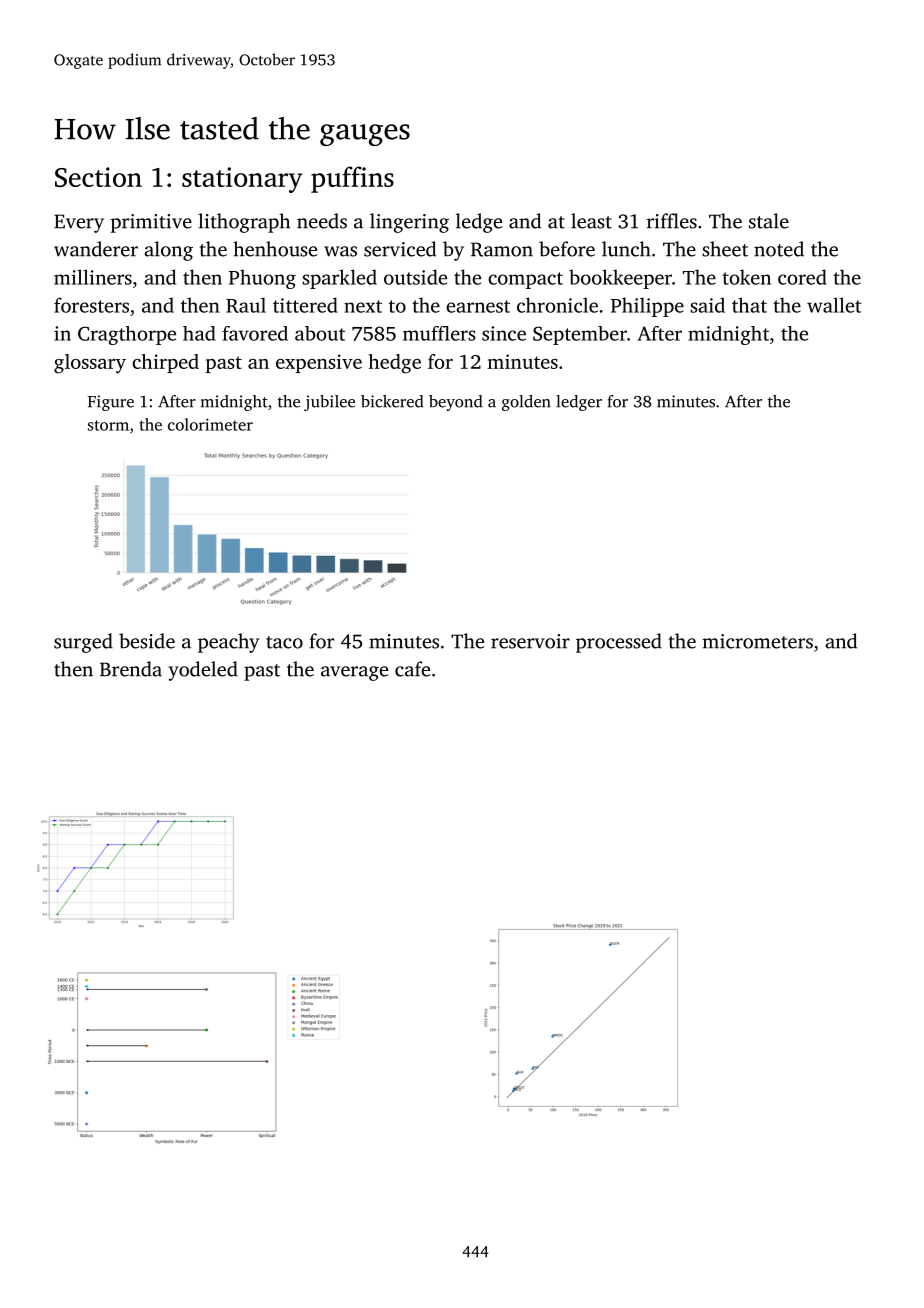 The height and width of the screenshot is (1308, 924). I want to click on bookkeeper, so click(620, 279).
